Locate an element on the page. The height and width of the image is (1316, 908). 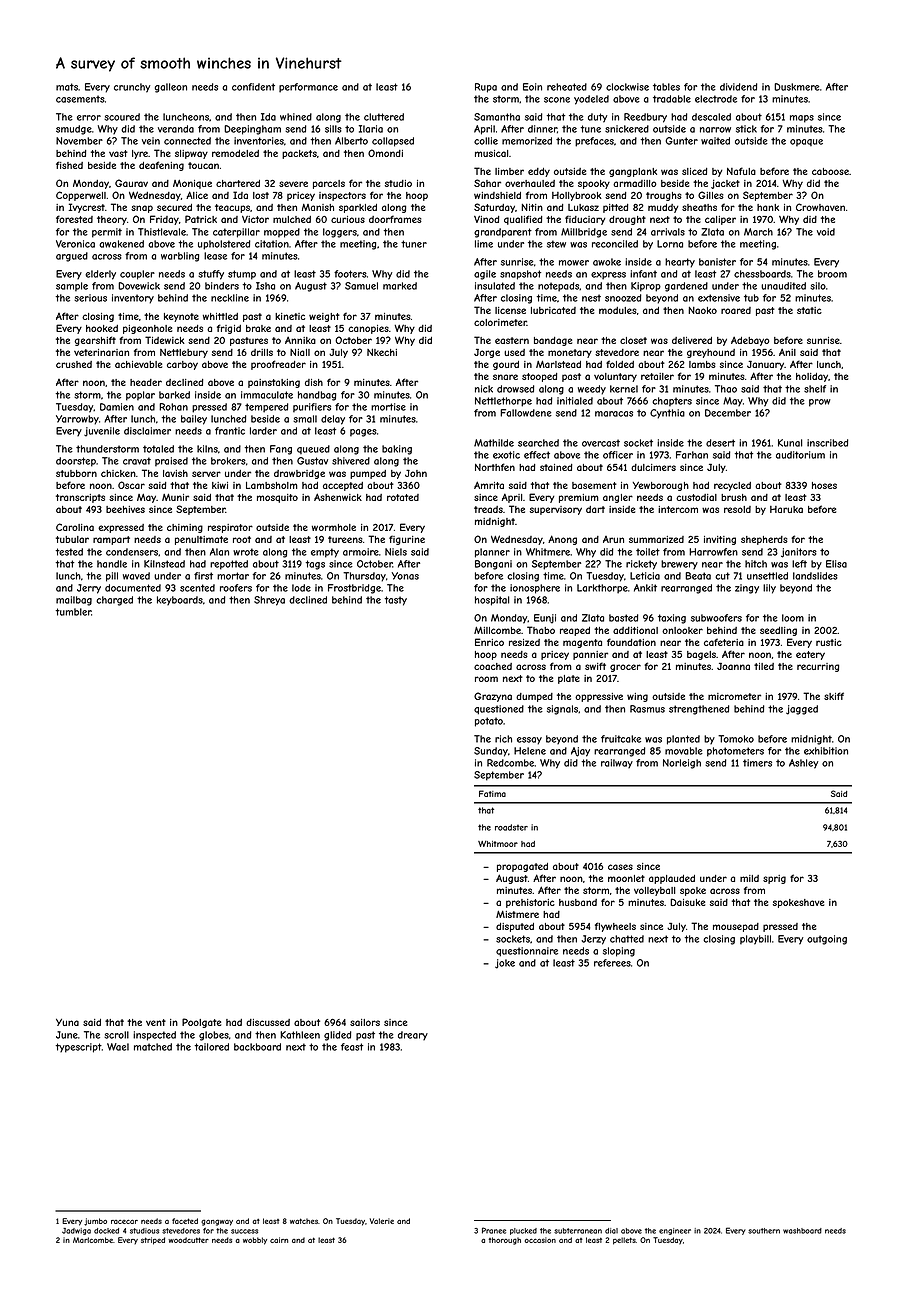
woodcutter is located at coordinates (188, 1240).
